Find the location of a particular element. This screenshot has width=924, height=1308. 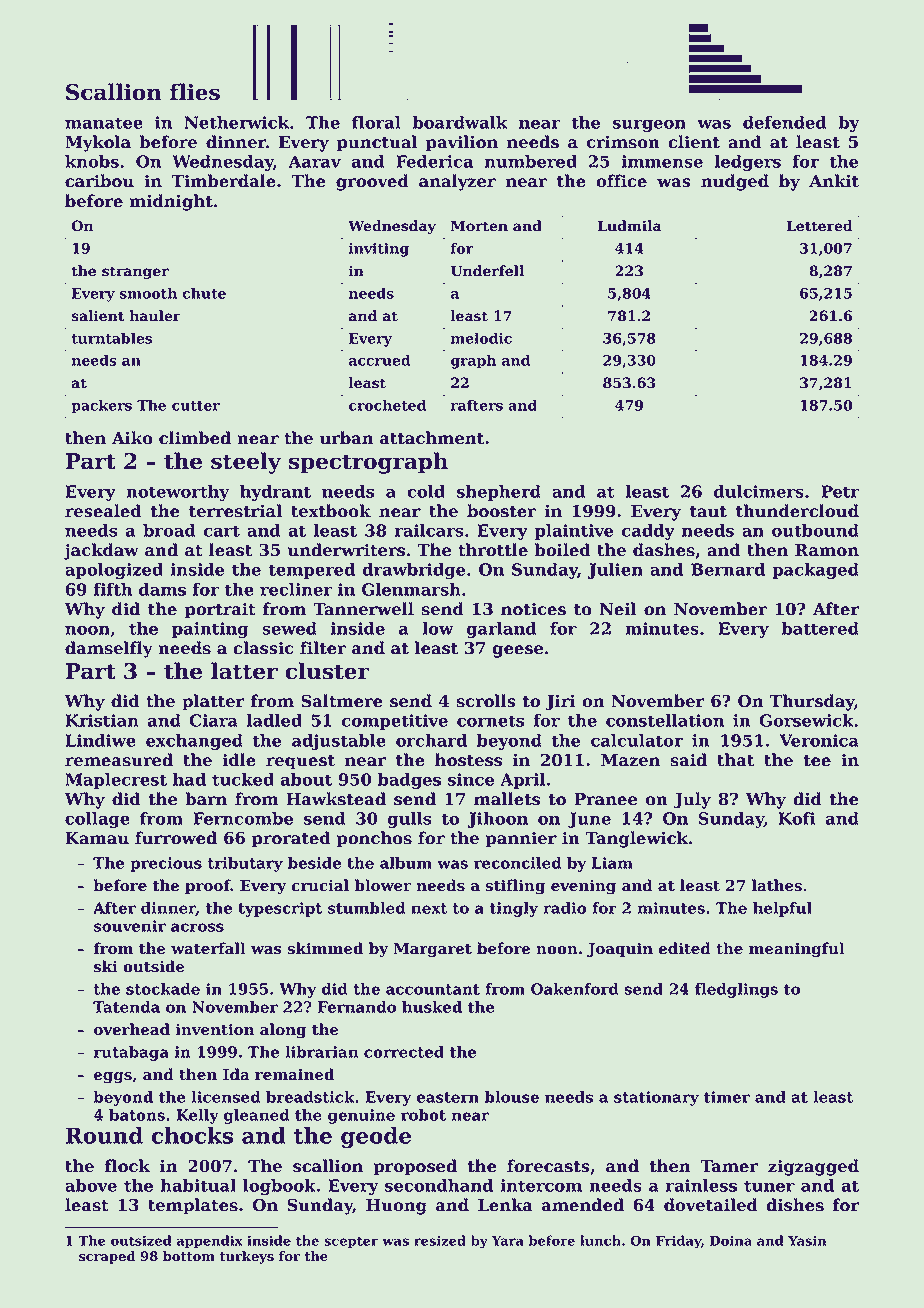

blouse is located at coordinates (512, 1097).
